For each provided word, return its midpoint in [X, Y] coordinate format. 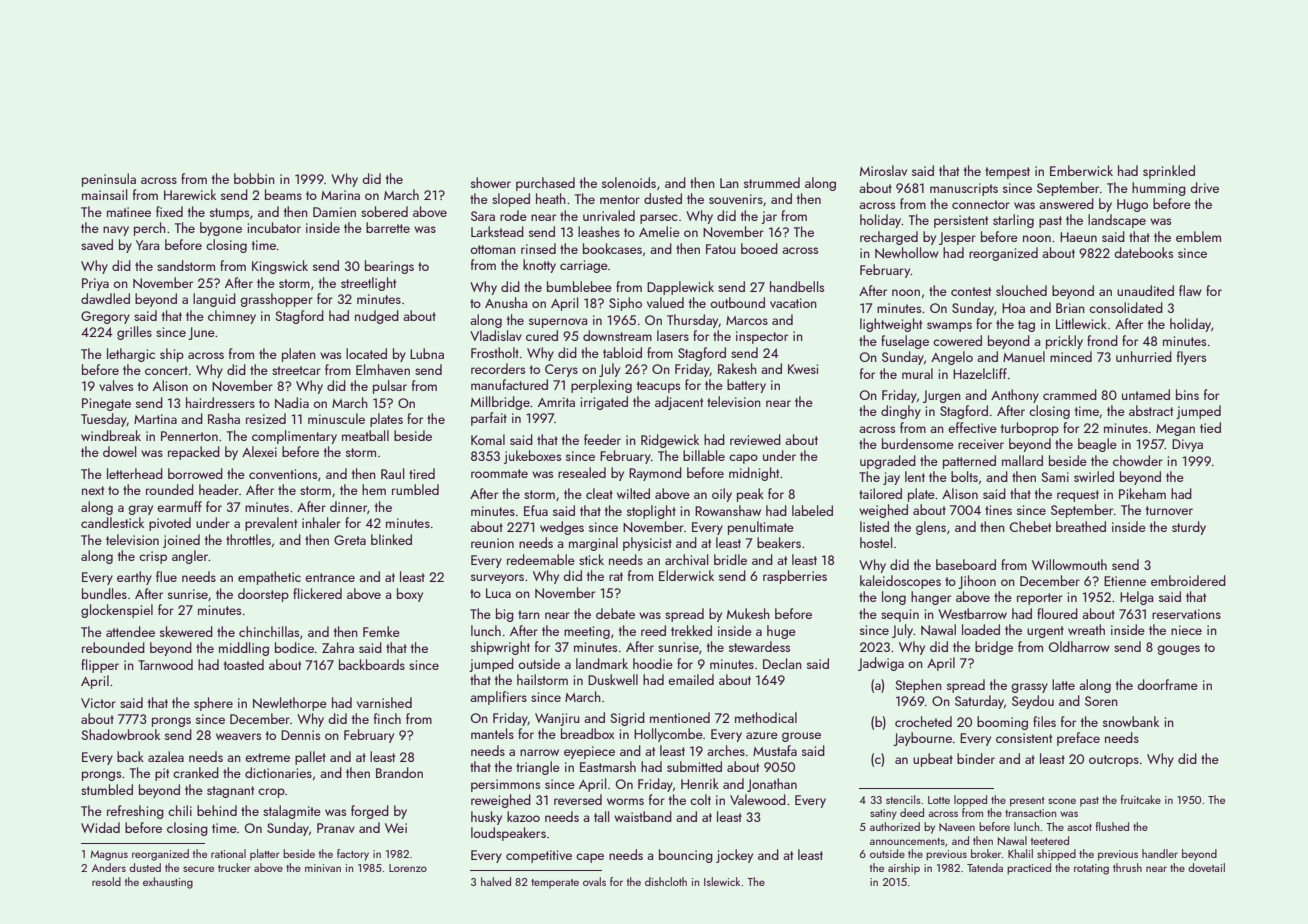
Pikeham [1142, 493]
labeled [812, 510]
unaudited [1145, 290]
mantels [492, 733]
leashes [599, 231]
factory [353, 855]
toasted [244, 664]
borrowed [195, 473]
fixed [169, 211]
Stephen [918, 686]
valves [116, 385]
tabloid [622, 352]
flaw [1190, 290]
